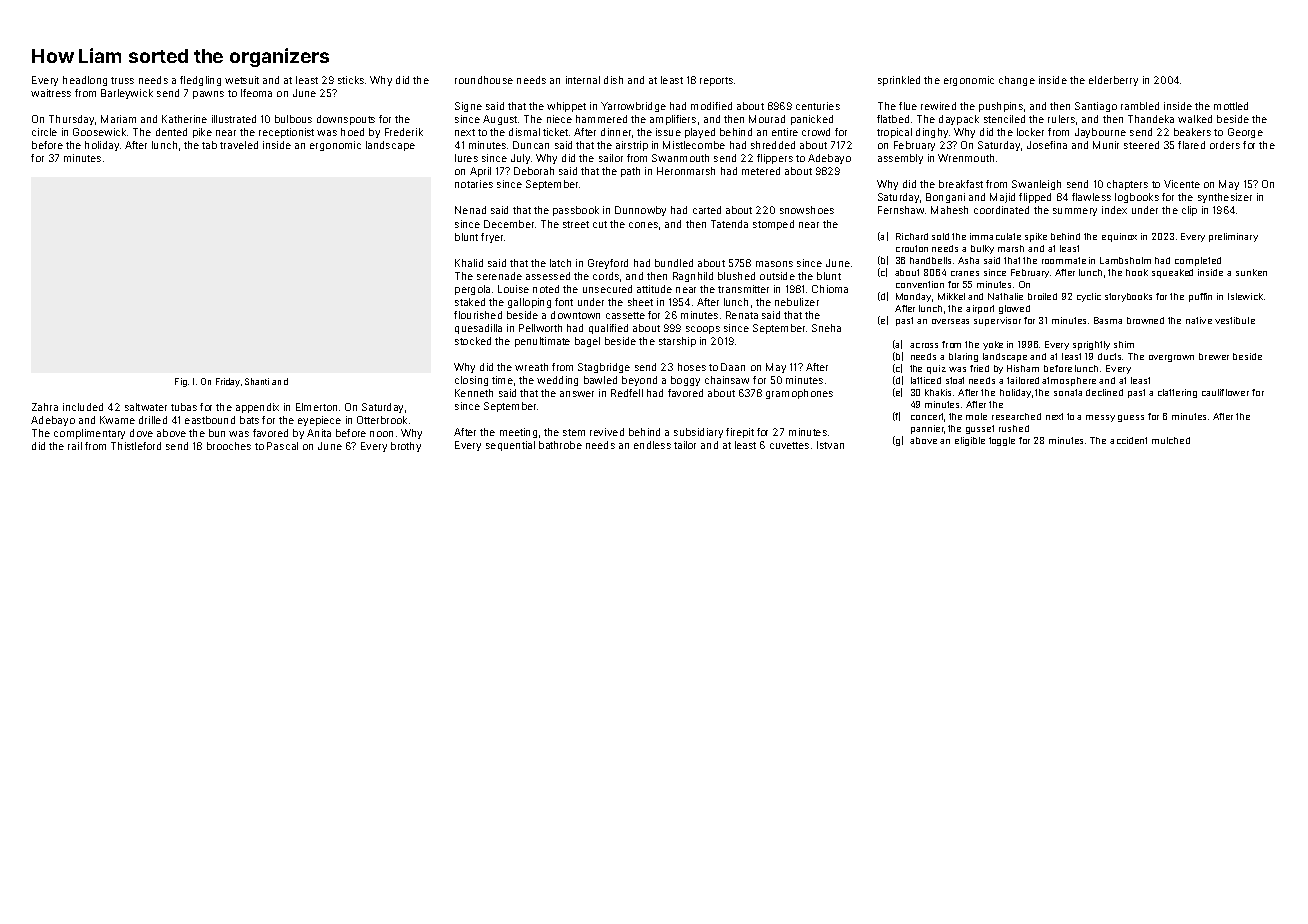  Describe the element at coordinates (575, 315) in the screenshot. I see `downtown` at that location.
